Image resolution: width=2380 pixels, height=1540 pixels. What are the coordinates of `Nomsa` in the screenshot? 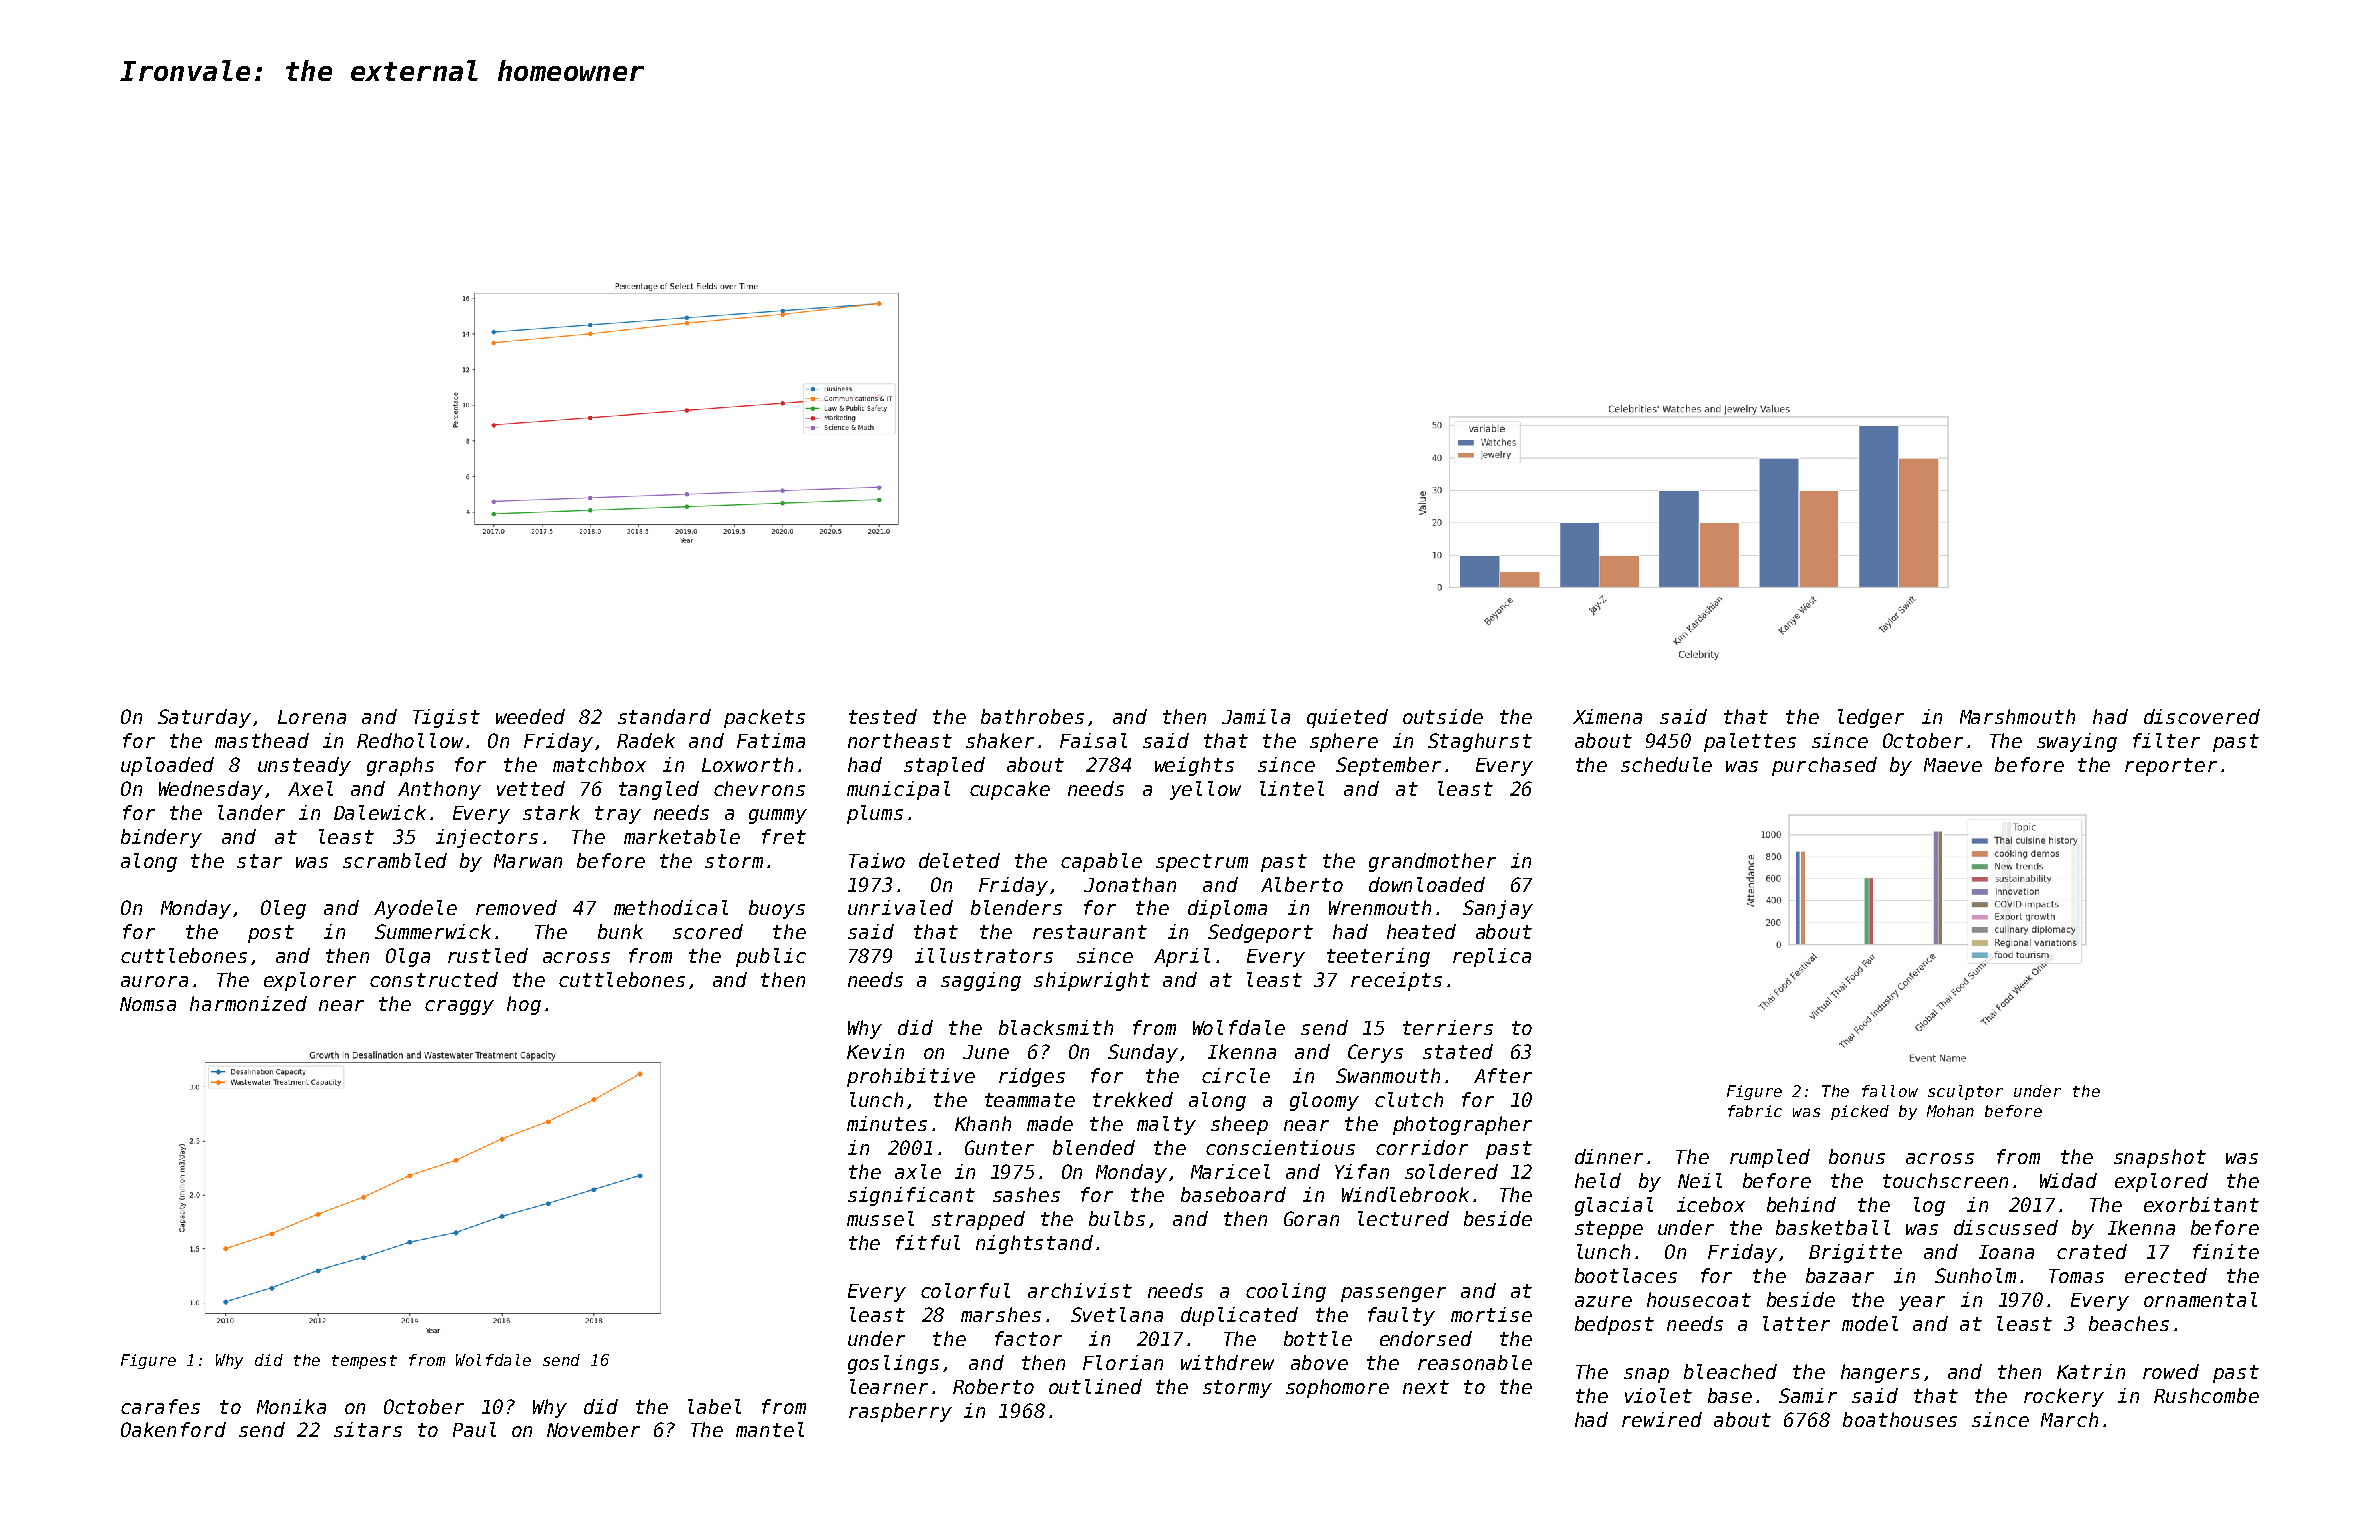 It's located at (148, 1004).
